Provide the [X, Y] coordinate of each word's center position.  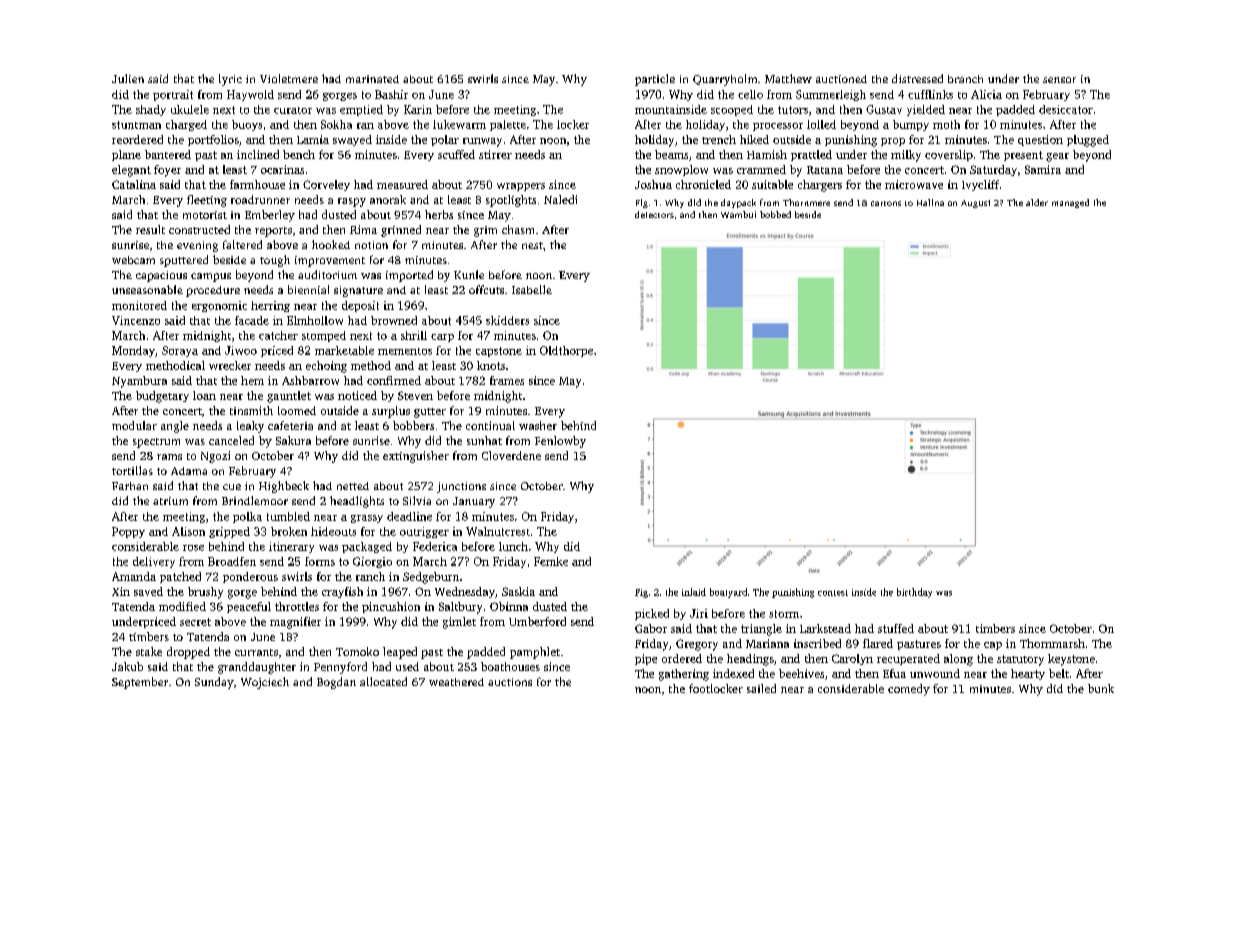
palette [508, 125]
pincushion [391, 607]
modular [134, 425]
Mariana [767, 643]
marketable [344, 350]
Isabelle [532, 289]
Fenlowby [560, 442]
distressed [917, 78]
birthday [914, 593]
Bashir [391, 94]
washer [538, 425]
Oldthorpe [566, 351]
